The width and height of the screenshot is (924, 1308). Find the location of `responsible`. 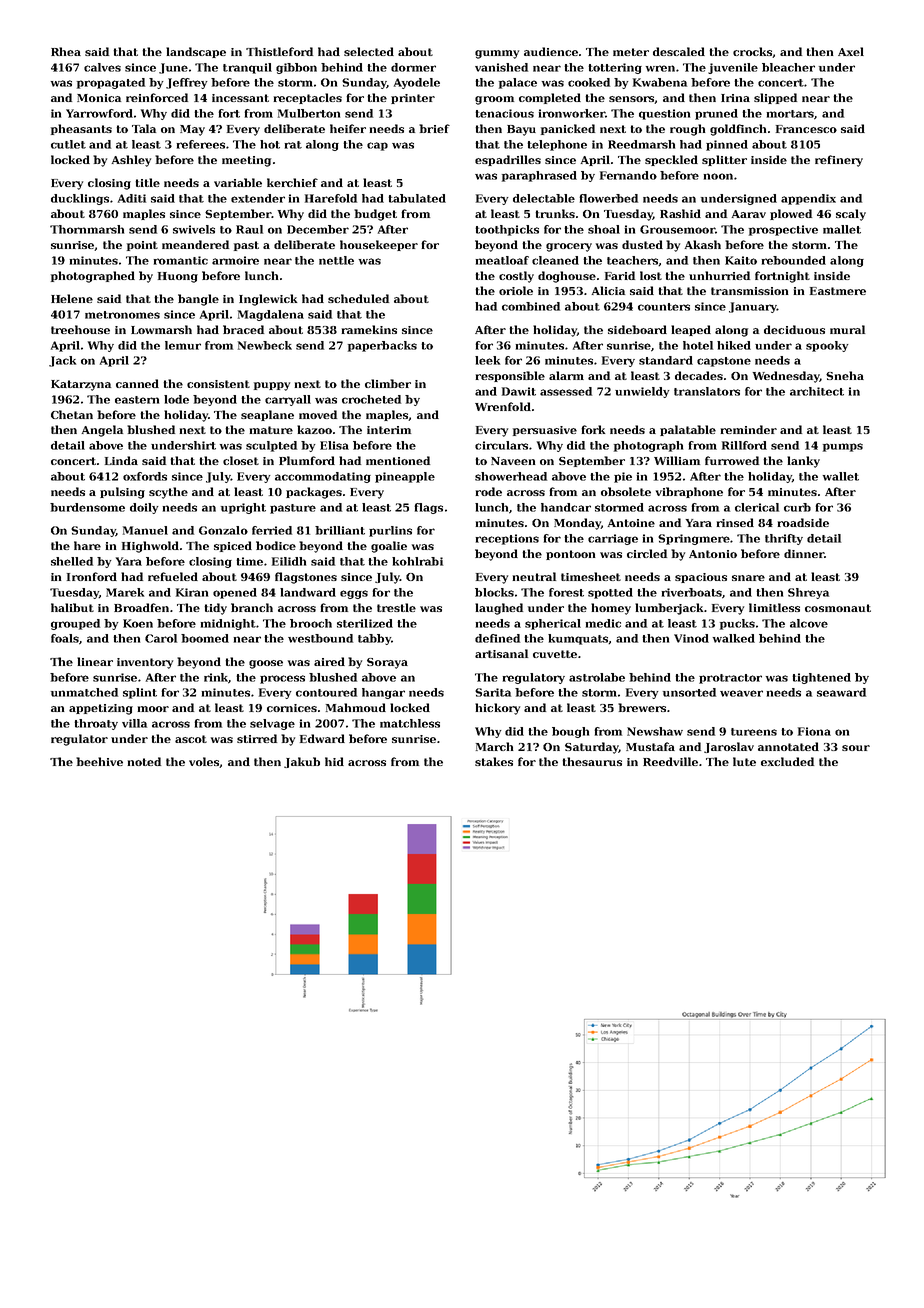

responsible is located at coordinates (510, 376).
